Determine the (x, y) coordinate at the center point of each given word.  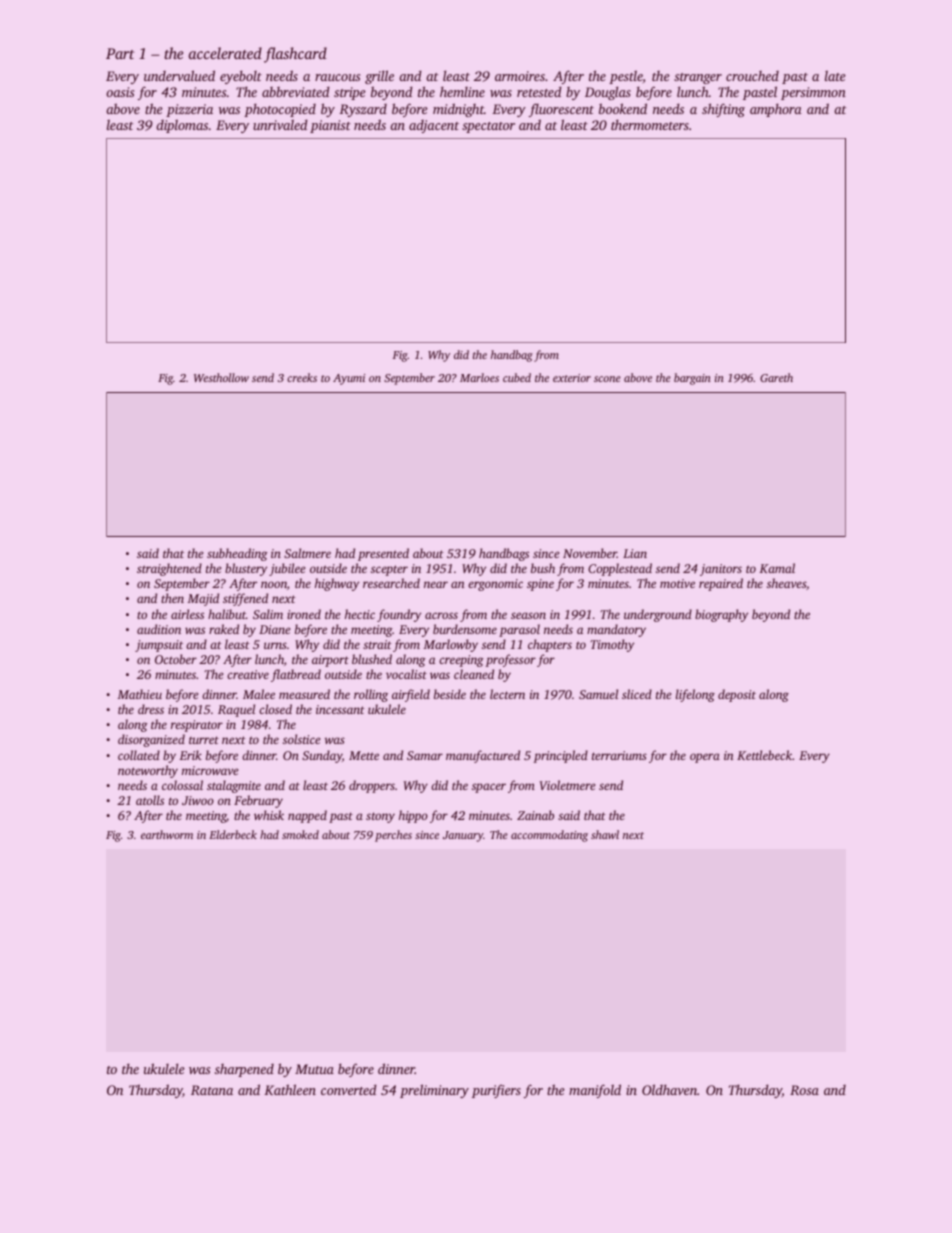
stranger (698, 78)
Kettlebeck (764, 755)
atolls (150, 800)
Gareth (776, 377)
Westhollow (221, 377)
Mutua (314, 1069)
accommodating (549, 836)
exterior (572, 378)
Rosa (804, 1090)
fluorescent (561, 110)
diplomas (182, 126)
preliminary (434, 1091)
